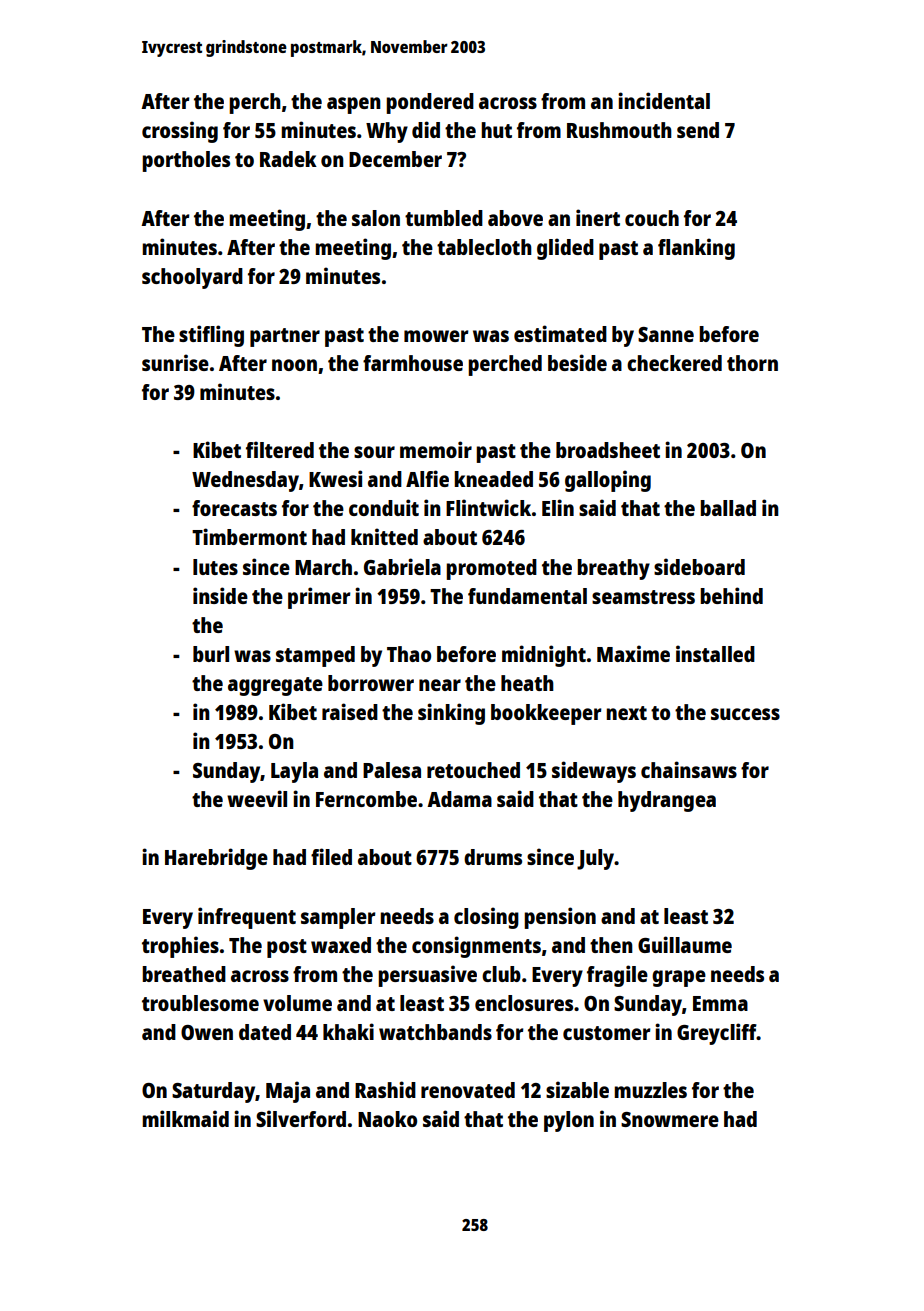 The image size is (924, 1311). I want to click on troublesome, so click(200, 1003).
